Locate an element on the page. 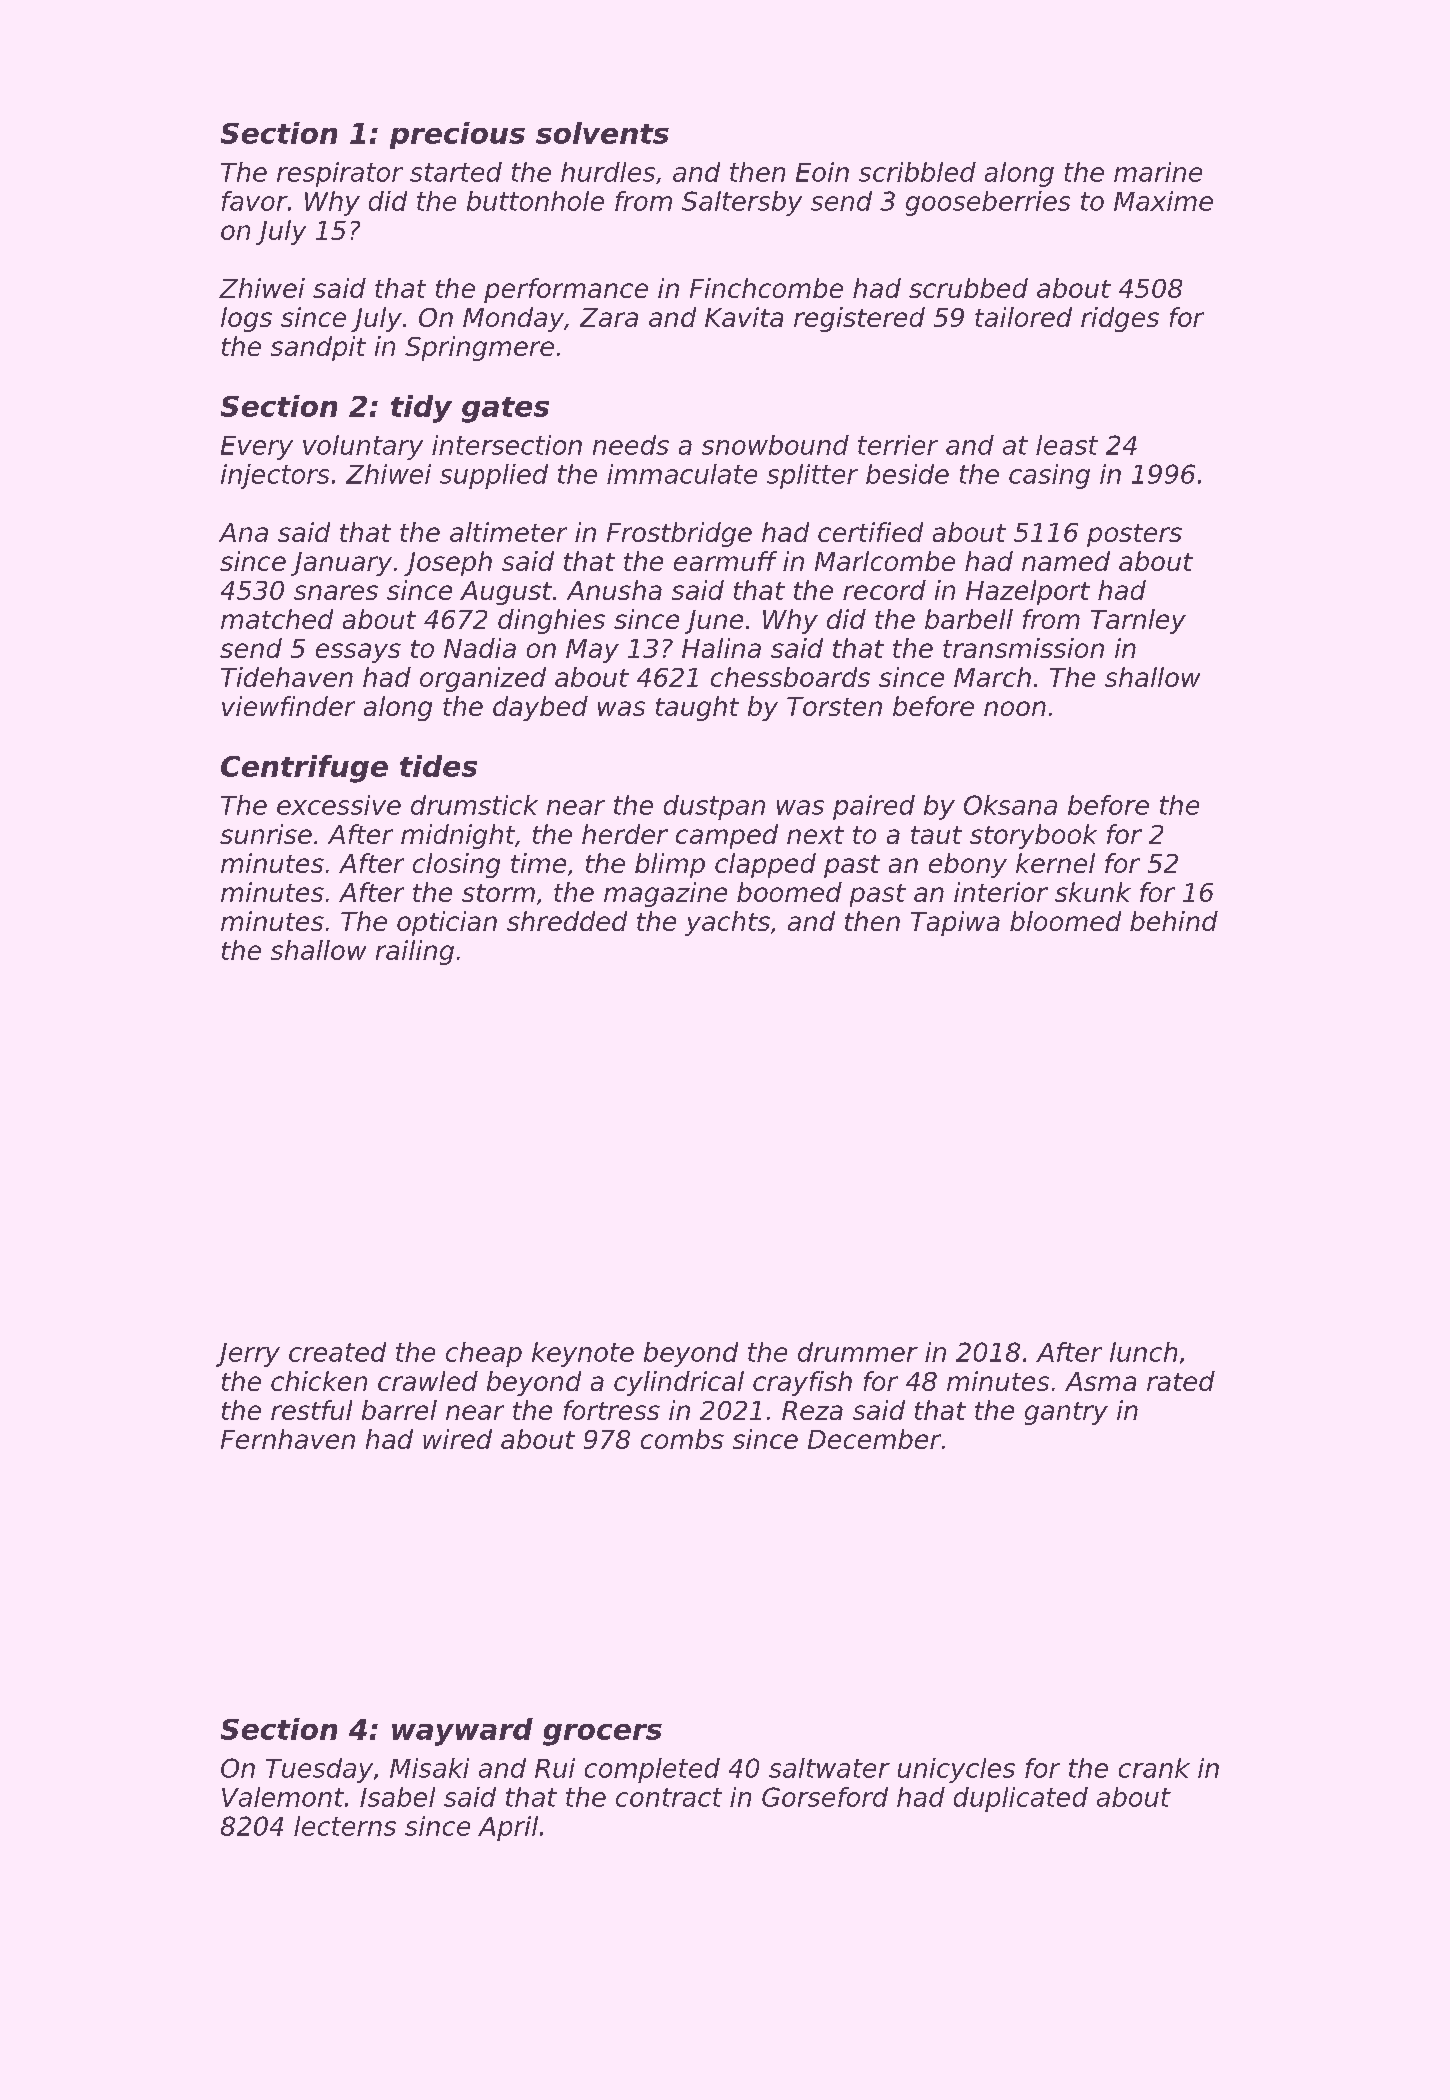  marine is located at coordinates (1158, 172).
